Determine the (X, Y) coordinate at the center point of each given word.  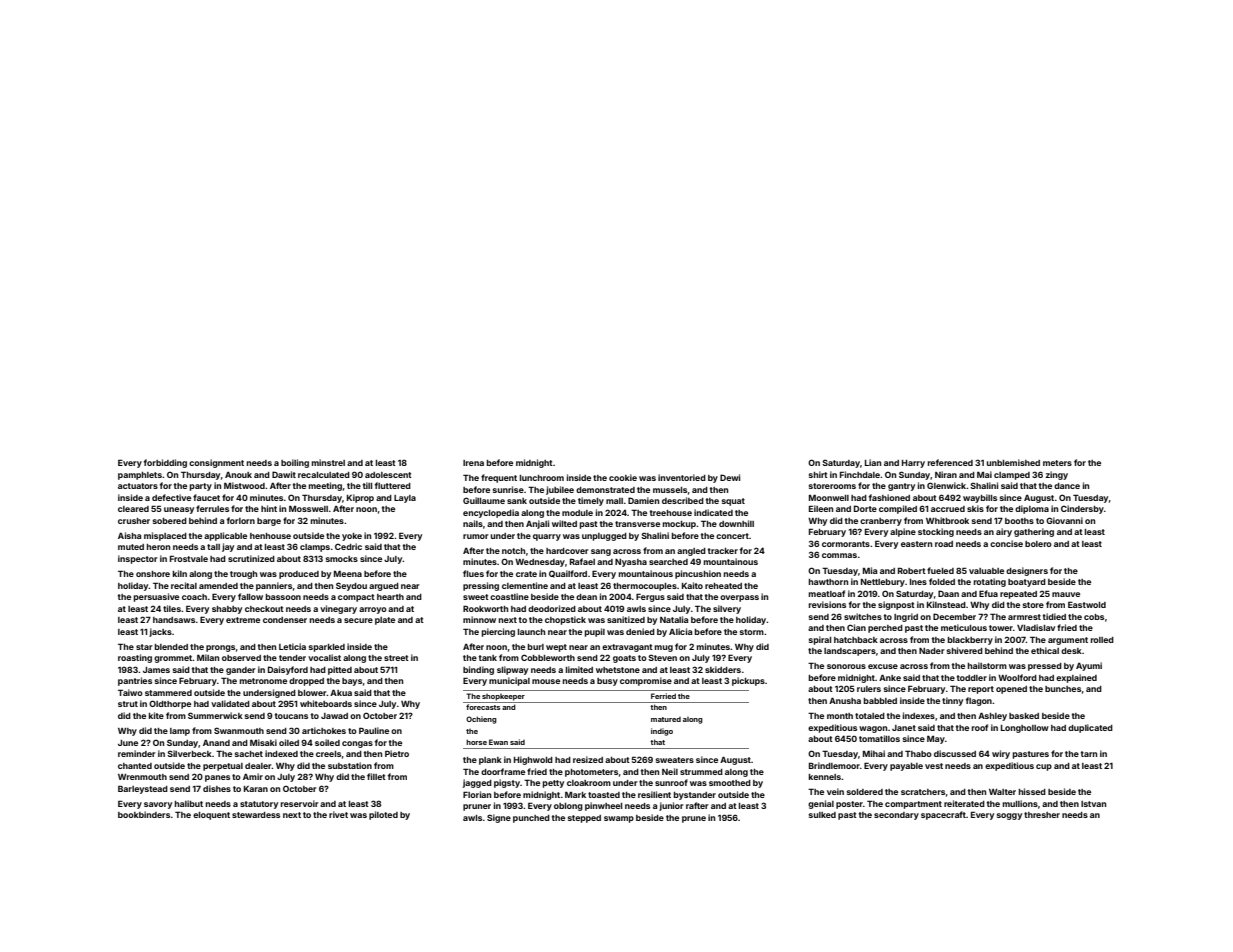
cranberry (881, 522)
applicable (225, 536)
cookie (623, 477)
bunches (1063, 689)
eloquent (211, 816)
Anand (216, 743)
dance (1067, 486)
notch (513, 551)
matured (666, 719)
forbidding (165, 463)
